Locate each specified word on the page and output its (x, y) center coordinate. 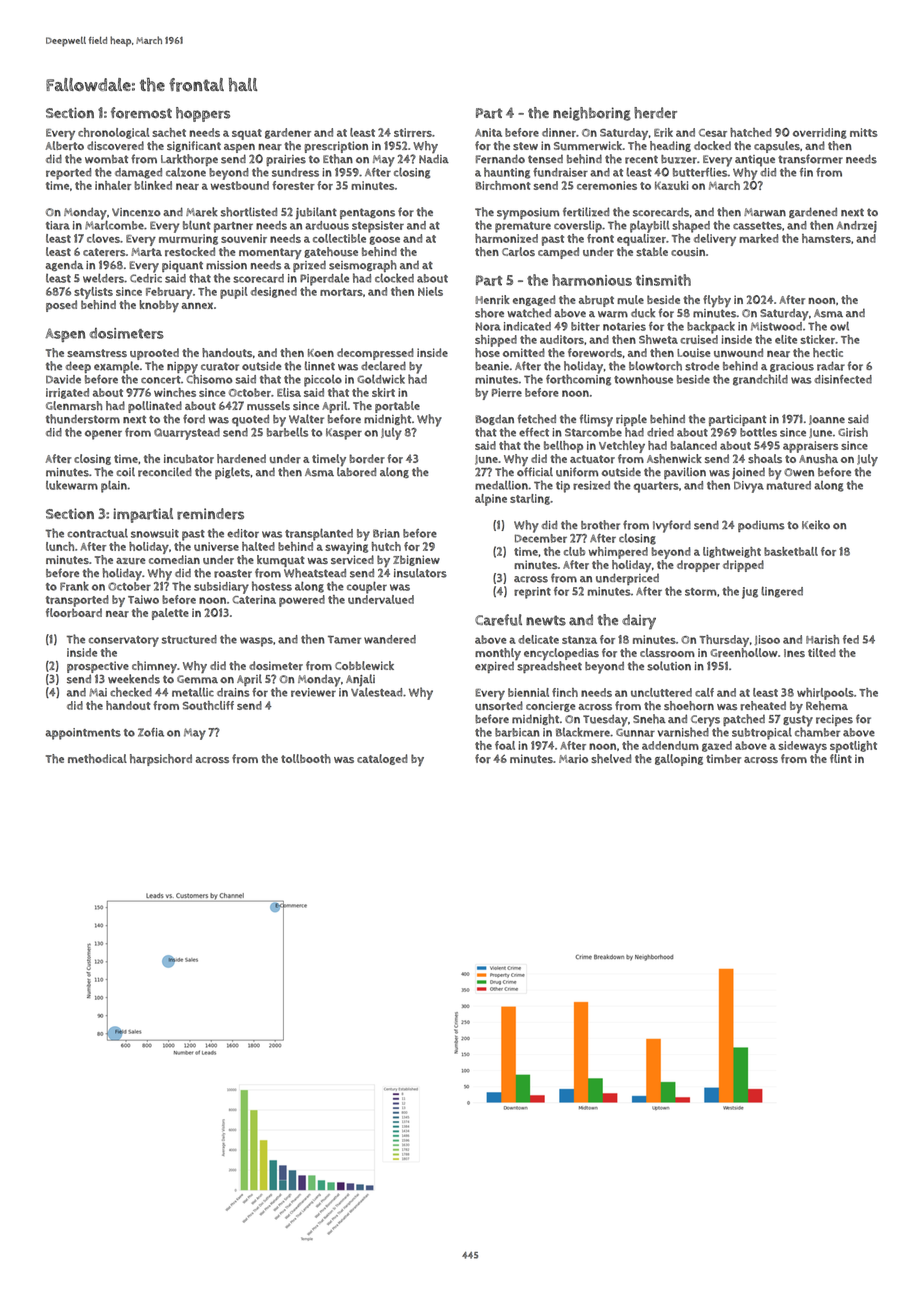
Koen (321, 353)
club (574, 551)
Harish (822, 639)
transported (77, 601)
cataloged (382, 759)
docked (712, 145)
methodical (97, 758)
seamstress (97, 353)
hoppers (203, 114)
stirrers (413, 132)
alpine (491, 500)
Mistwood (776, 326)
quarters (656, 487)
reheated (763, 706)
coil (125, 472)
